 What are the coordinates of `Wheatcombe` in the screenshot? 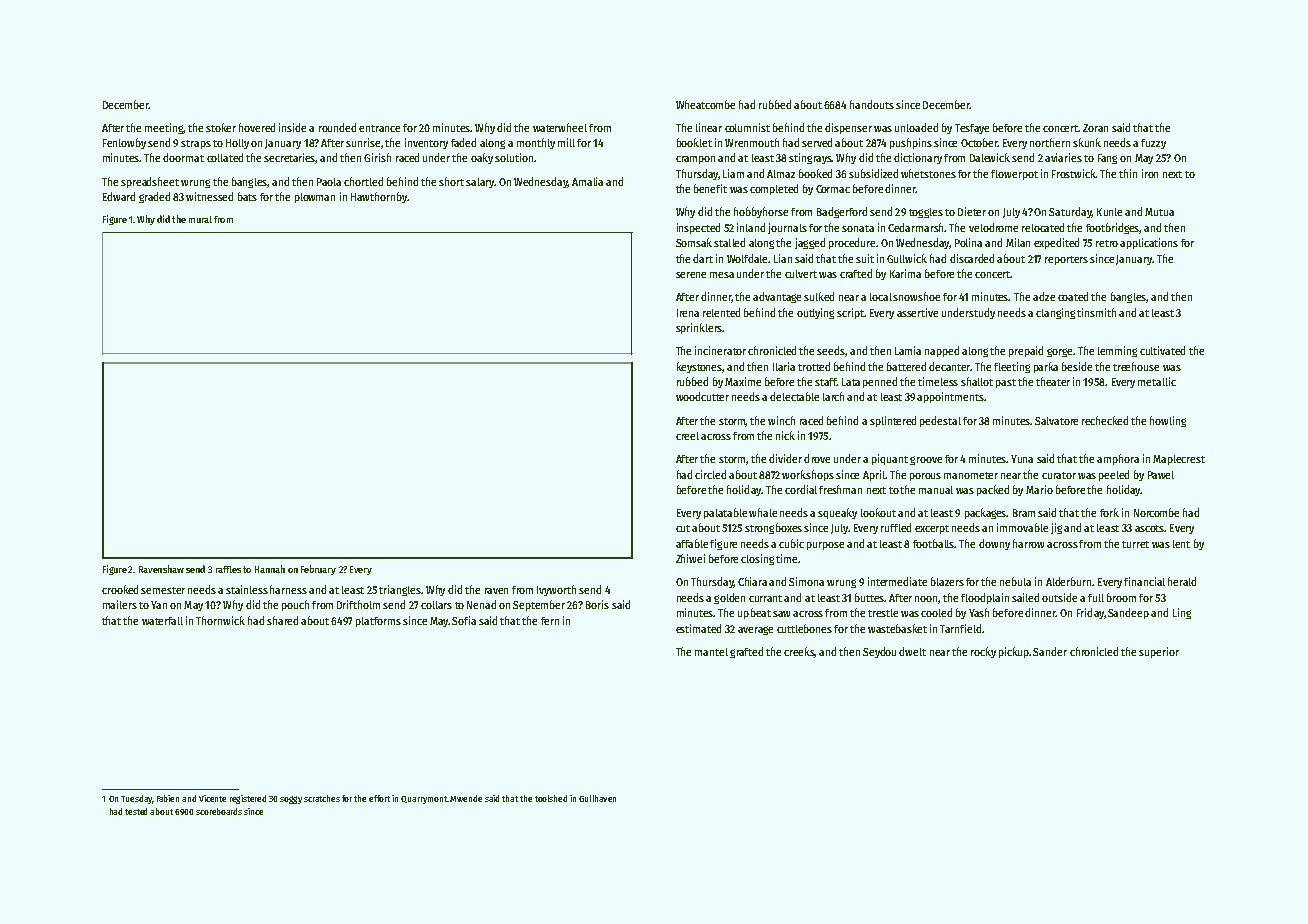 It's located at (705, 104).
